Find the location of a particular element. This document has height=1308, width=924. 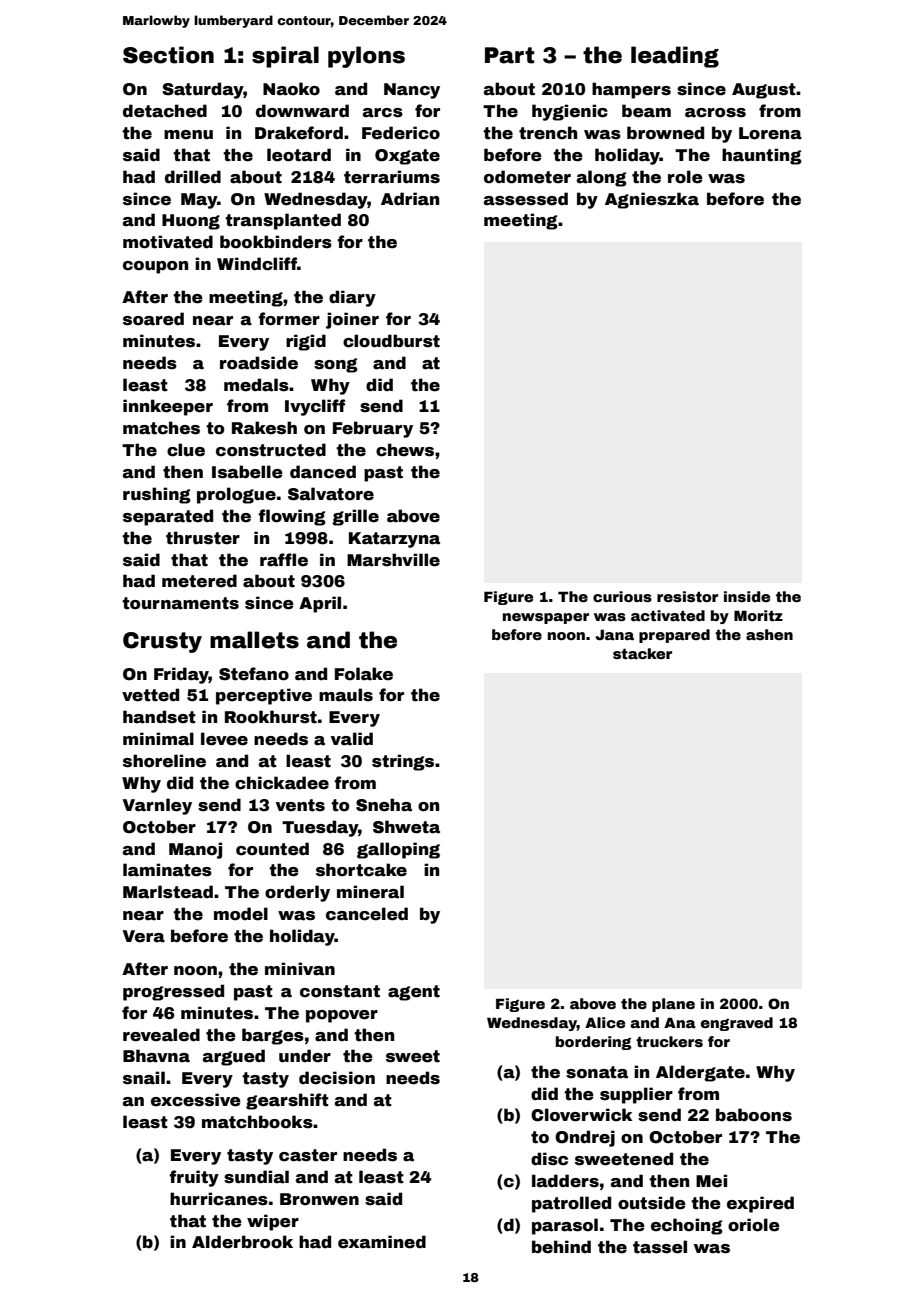

Vera is located at coordinates (144, 936).
